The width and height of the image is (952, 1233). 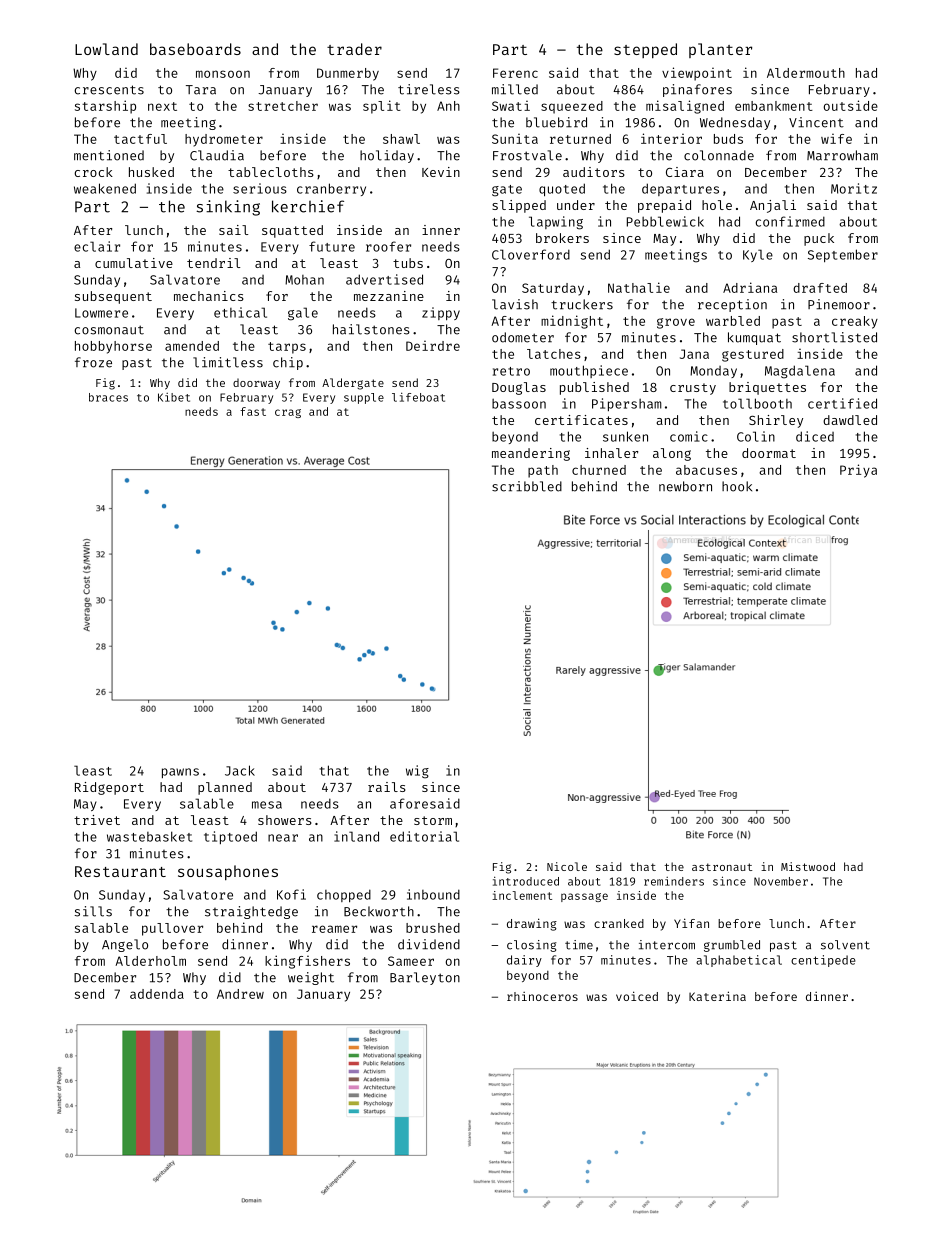 What do you see at coordinates (645, 50) in the image?
I see `stepped` at bounding box center [645, 50].
